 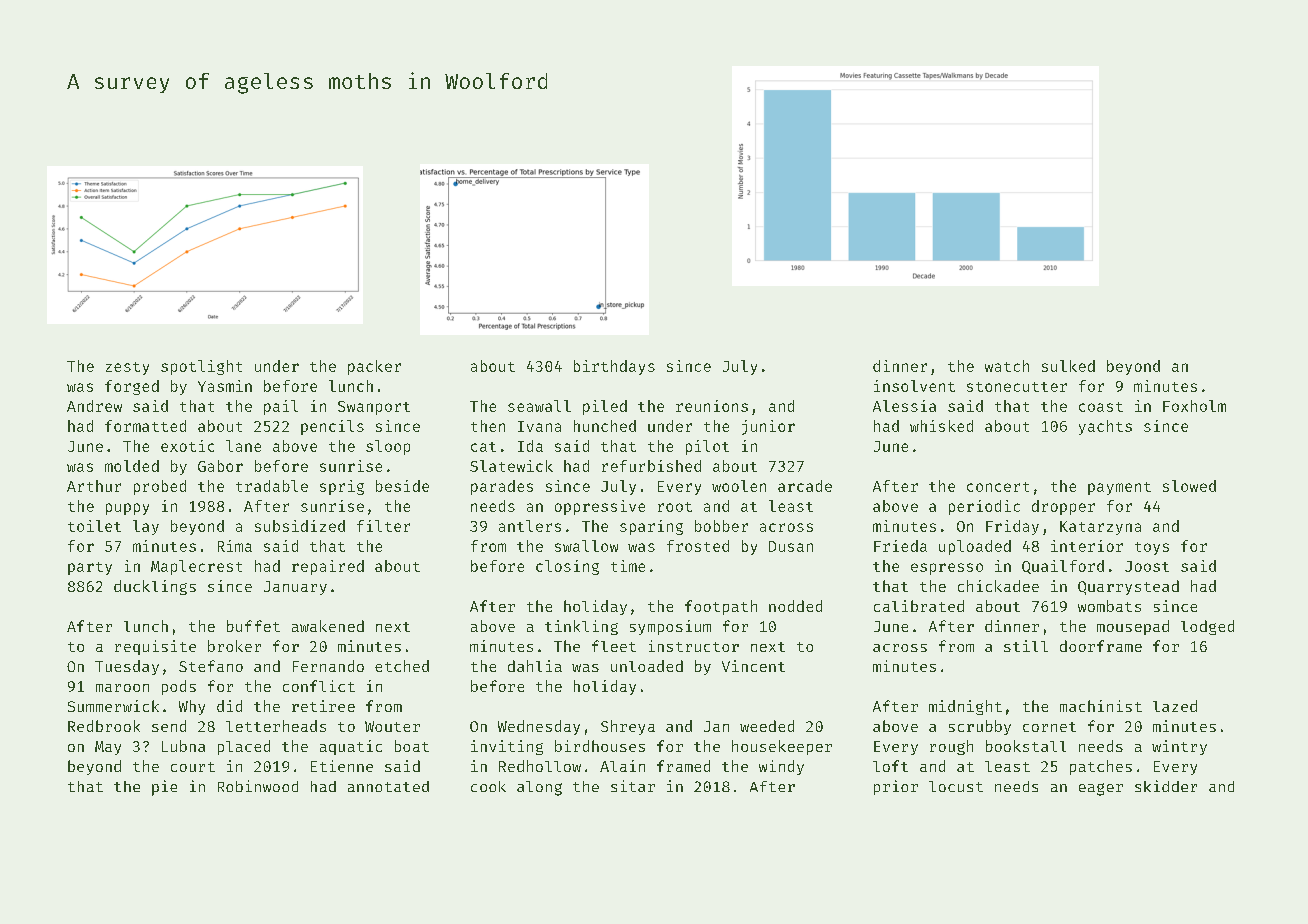 I want to click on frosted, so click(x=698, y=546).
